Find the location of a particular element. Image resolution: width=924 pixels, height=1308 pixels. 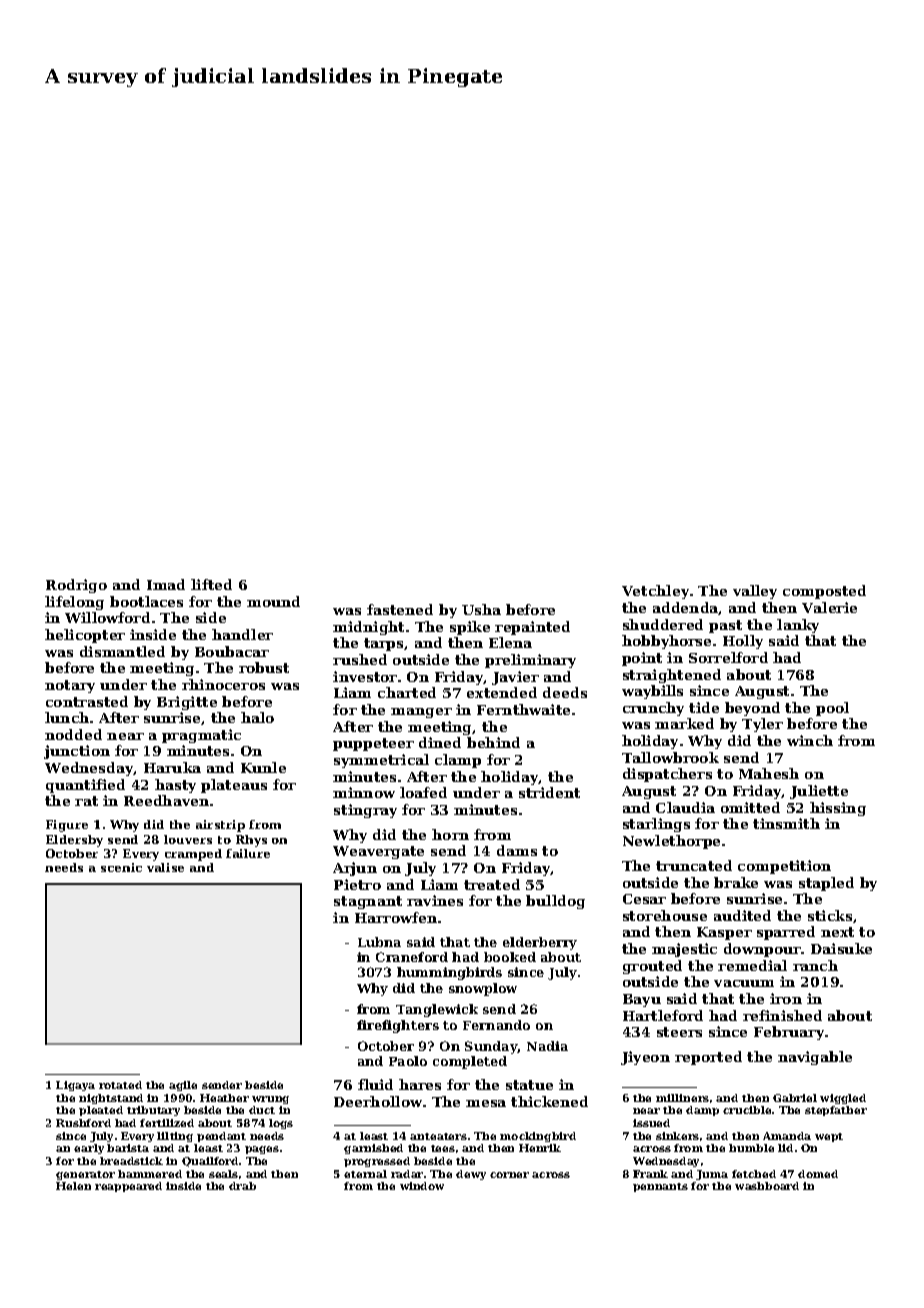

symmetrical is located at coordinates (381, 761).
